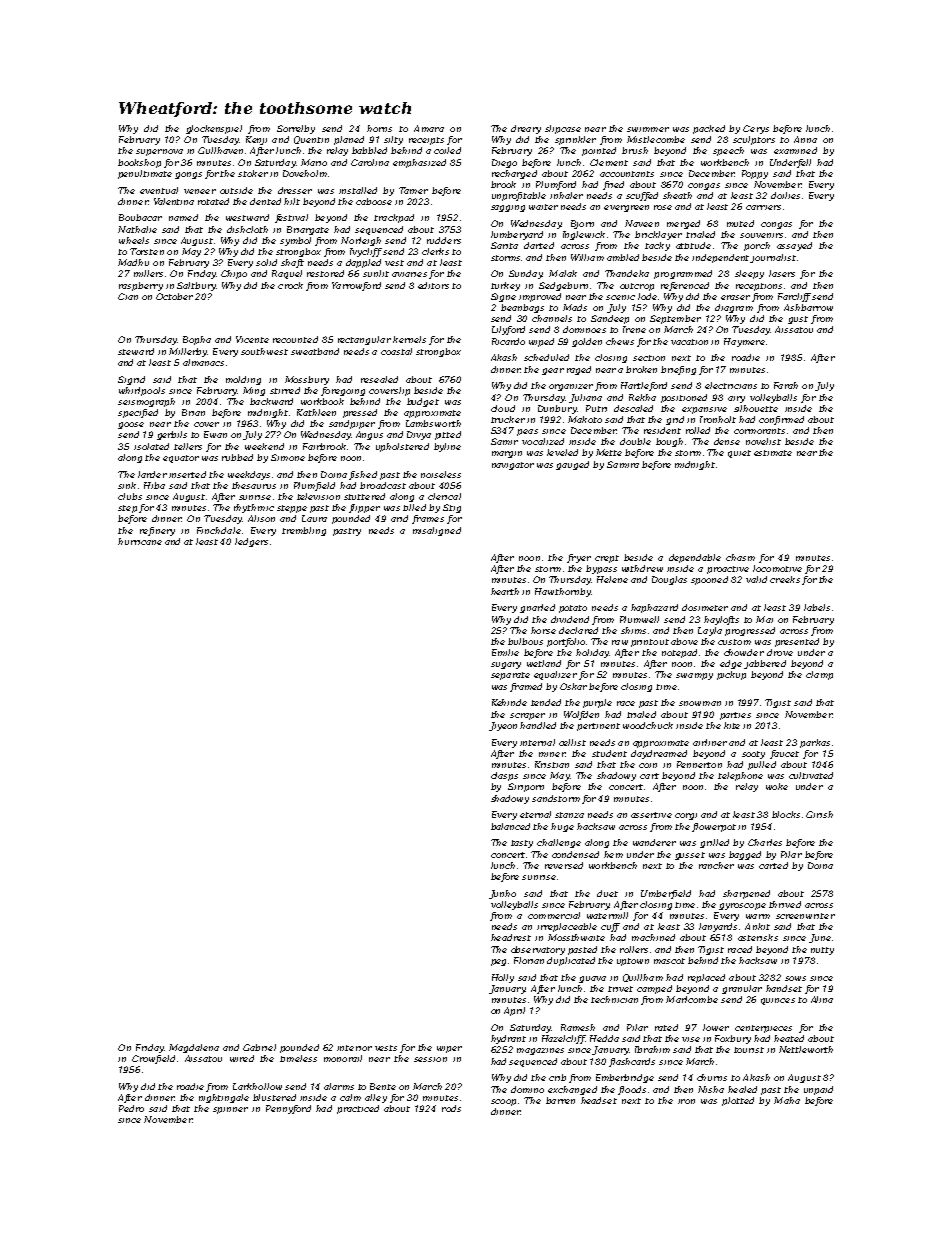 The height and width of the screenshot is (1233, 952). I want to click on clasps, so click(504, 776).
